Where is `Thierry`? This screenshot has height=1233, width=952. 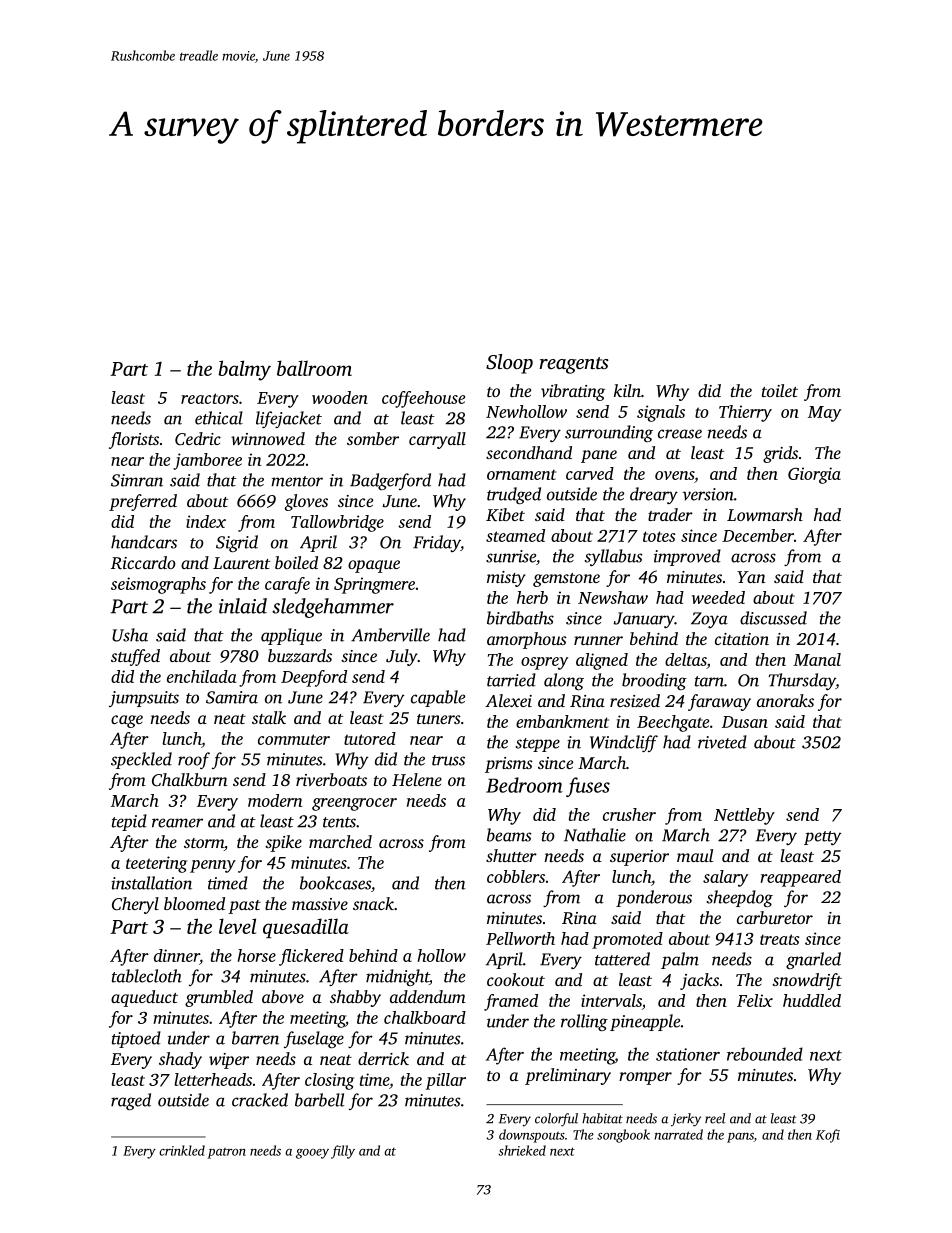
Thierry is located at coordinates (745, 413).
